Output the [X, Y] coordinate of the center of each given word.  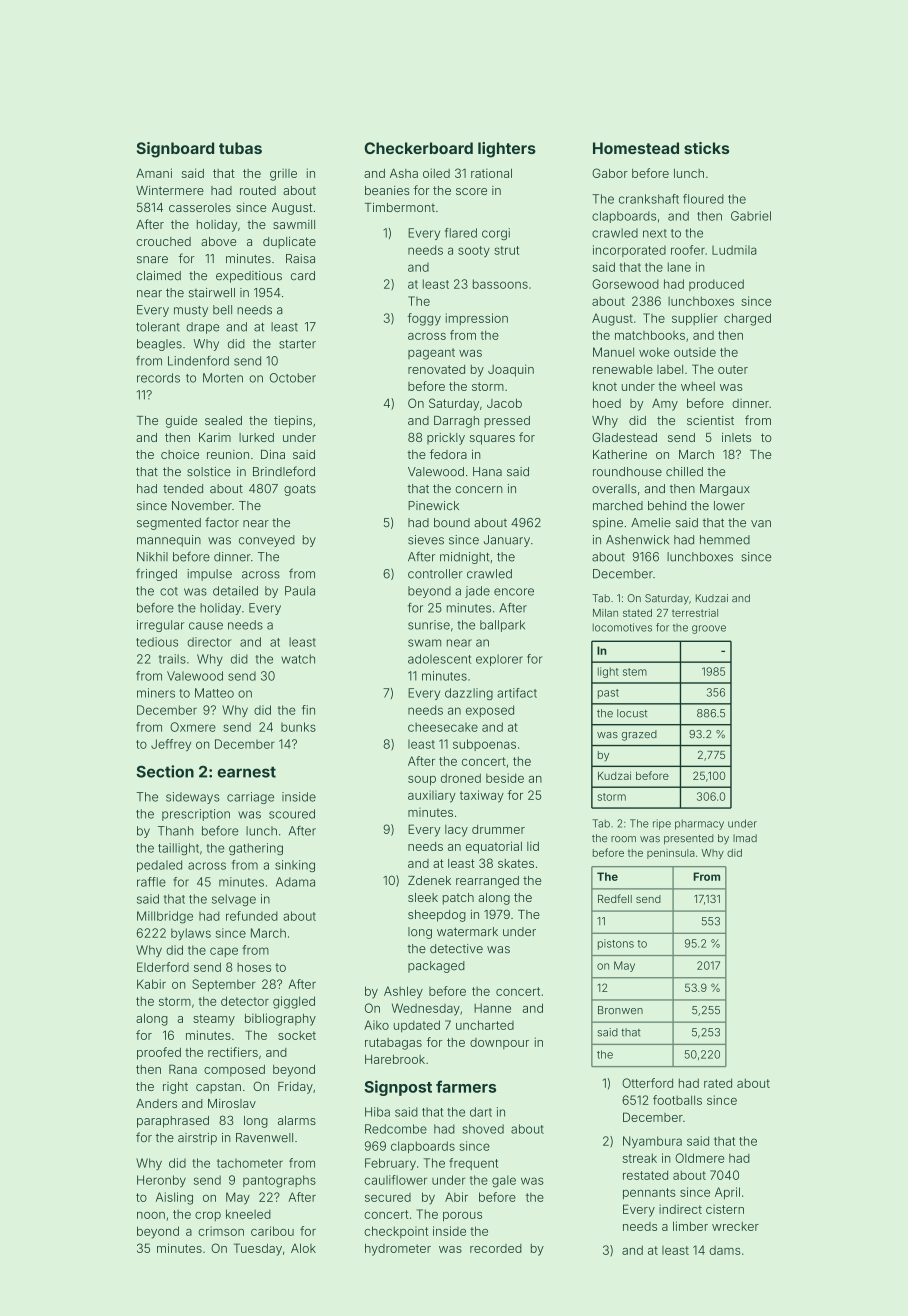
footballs [677, 1100]
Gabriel [751, 216]
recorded [496, 1248]
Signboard [175, 150]
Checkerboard [418, 148]
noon [151, 1215]
